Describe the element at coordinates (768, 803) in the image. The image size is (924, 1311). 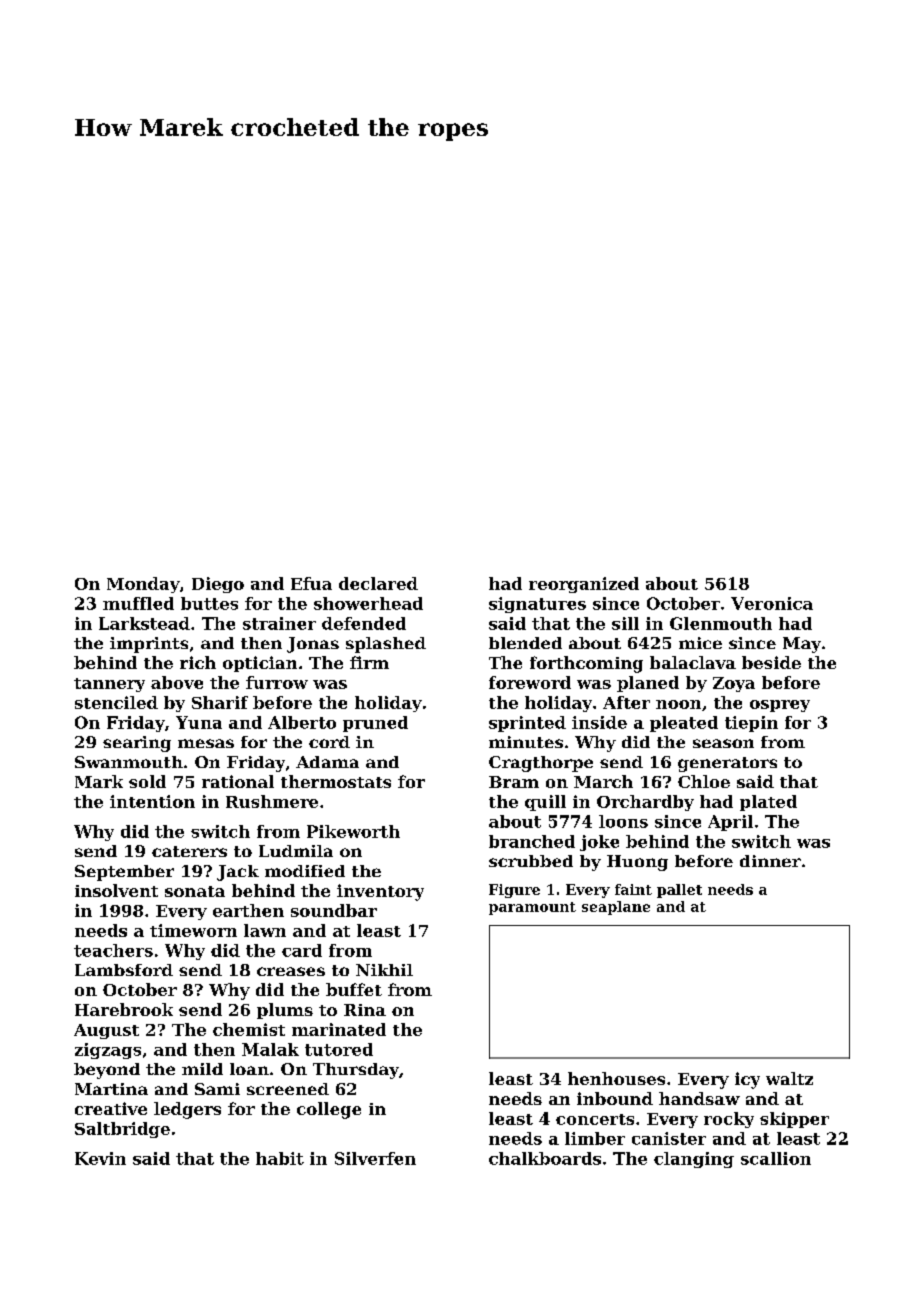
I see `plated` at that location.
